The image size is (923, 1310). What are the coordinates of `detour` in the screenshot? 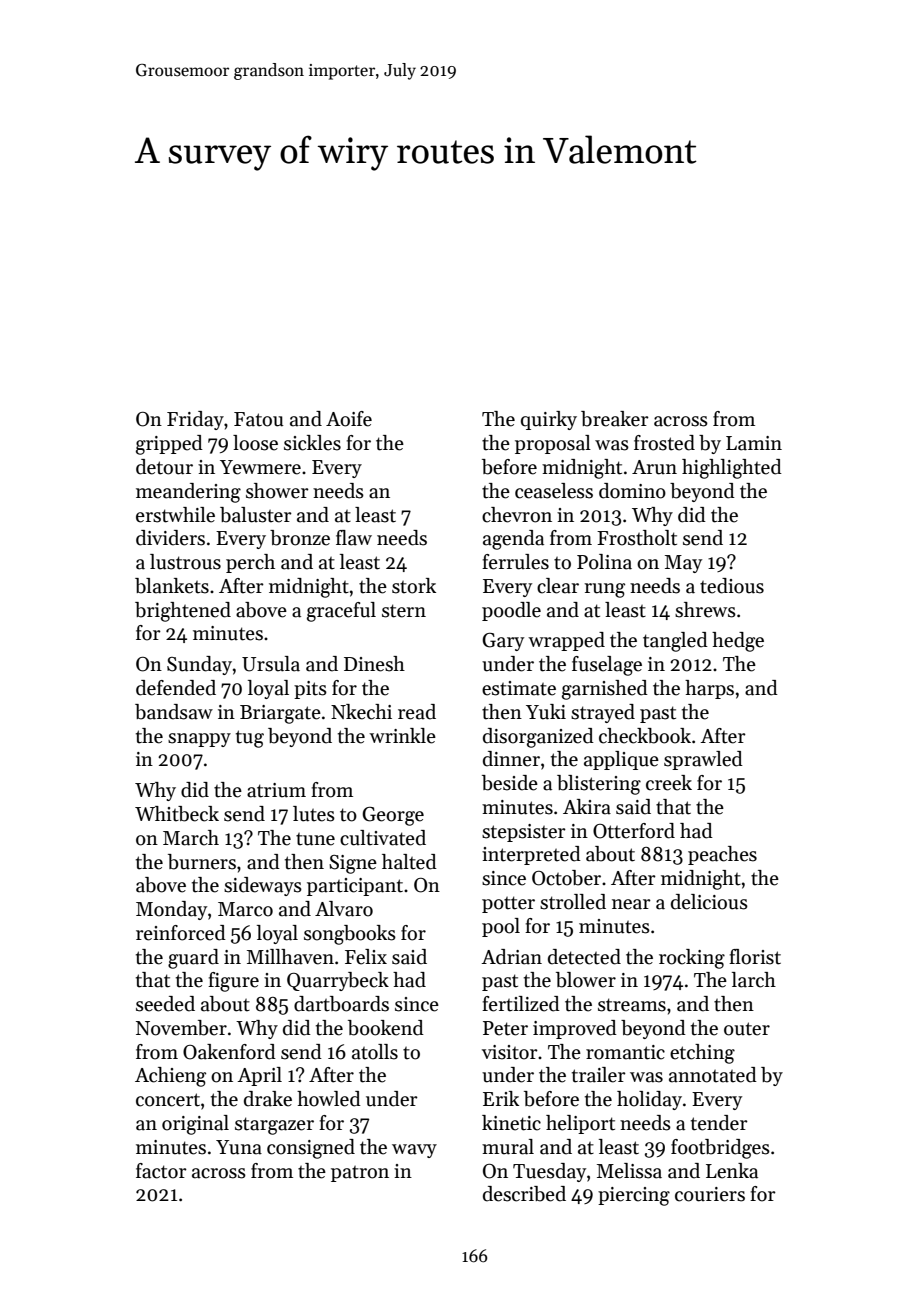 It's located at (164, 467).
